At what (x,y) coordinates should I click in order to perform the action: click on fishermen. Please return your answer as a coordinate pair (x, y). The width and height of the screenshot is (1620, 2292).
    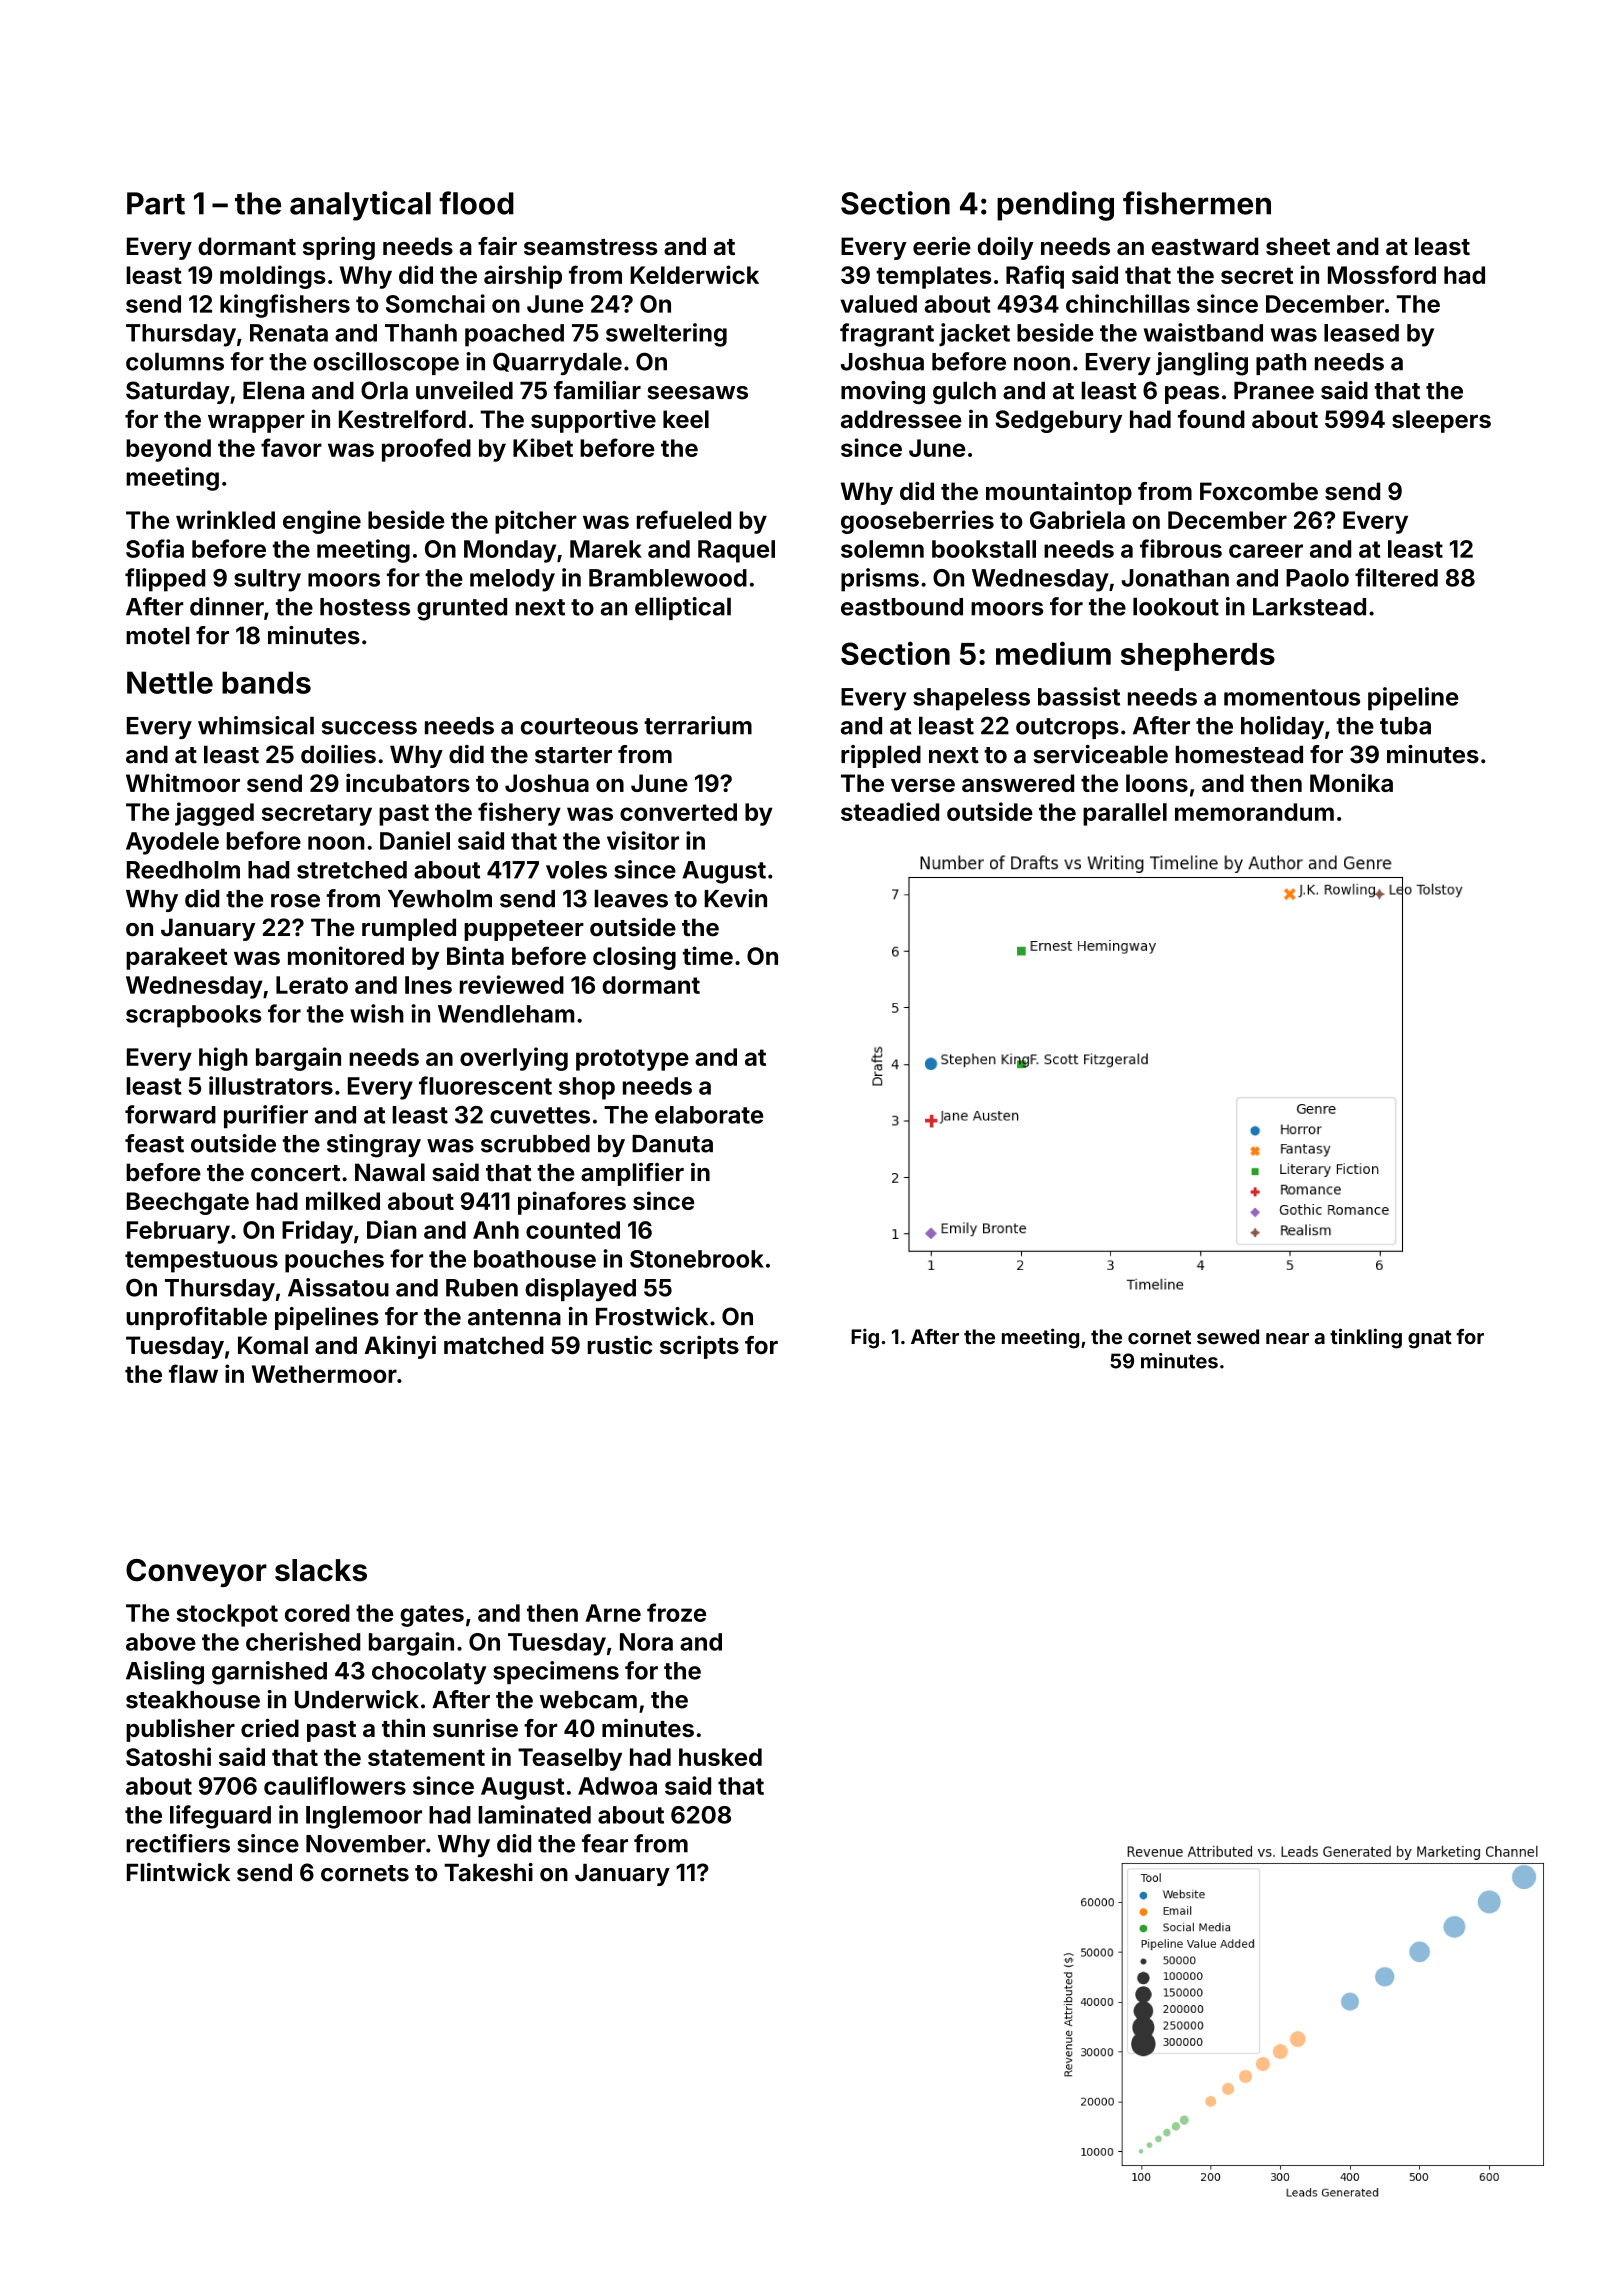
    Looking at the image, I should click on (1197, 203).
